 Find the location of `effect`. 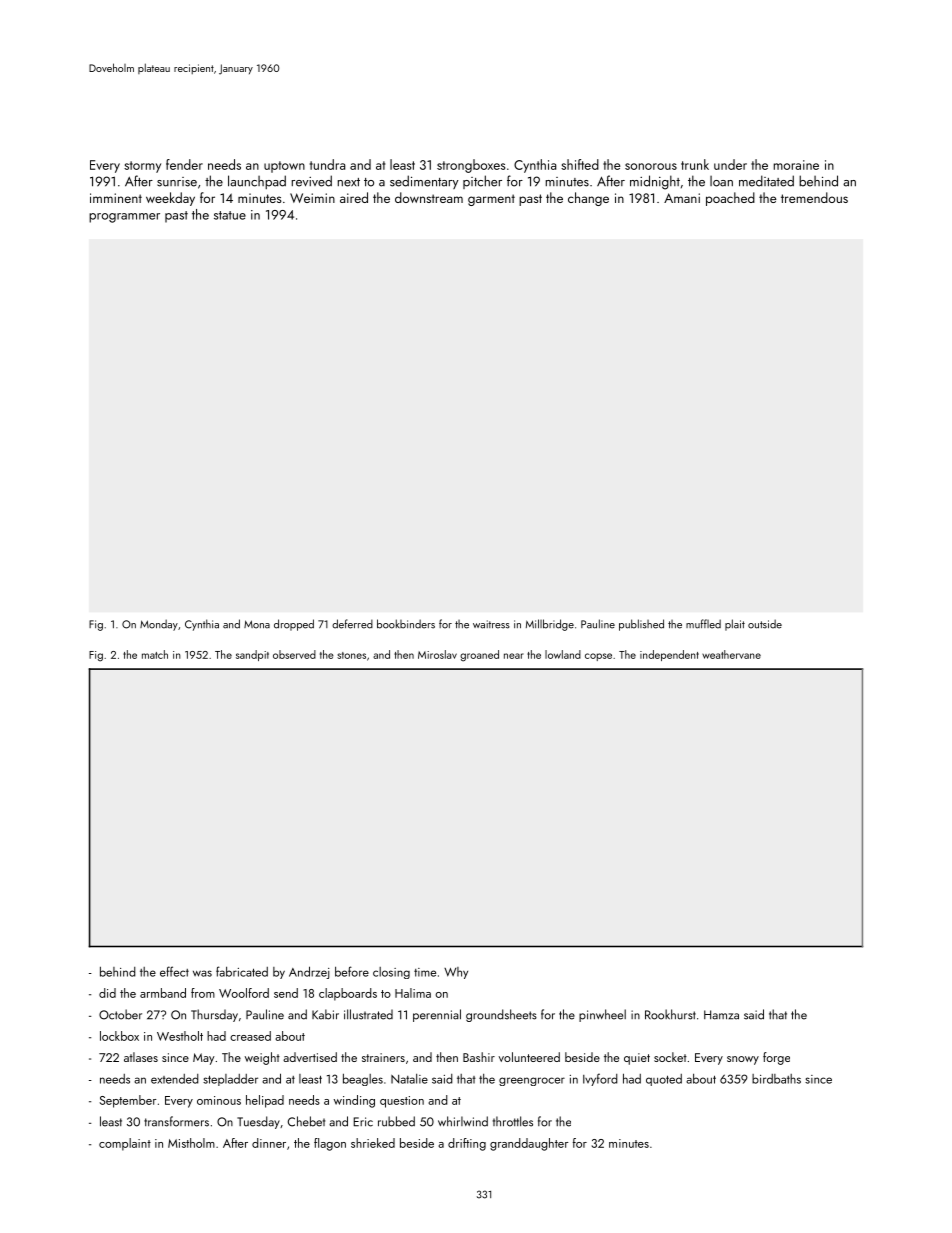

effect is located at coordinates (174, 971).
